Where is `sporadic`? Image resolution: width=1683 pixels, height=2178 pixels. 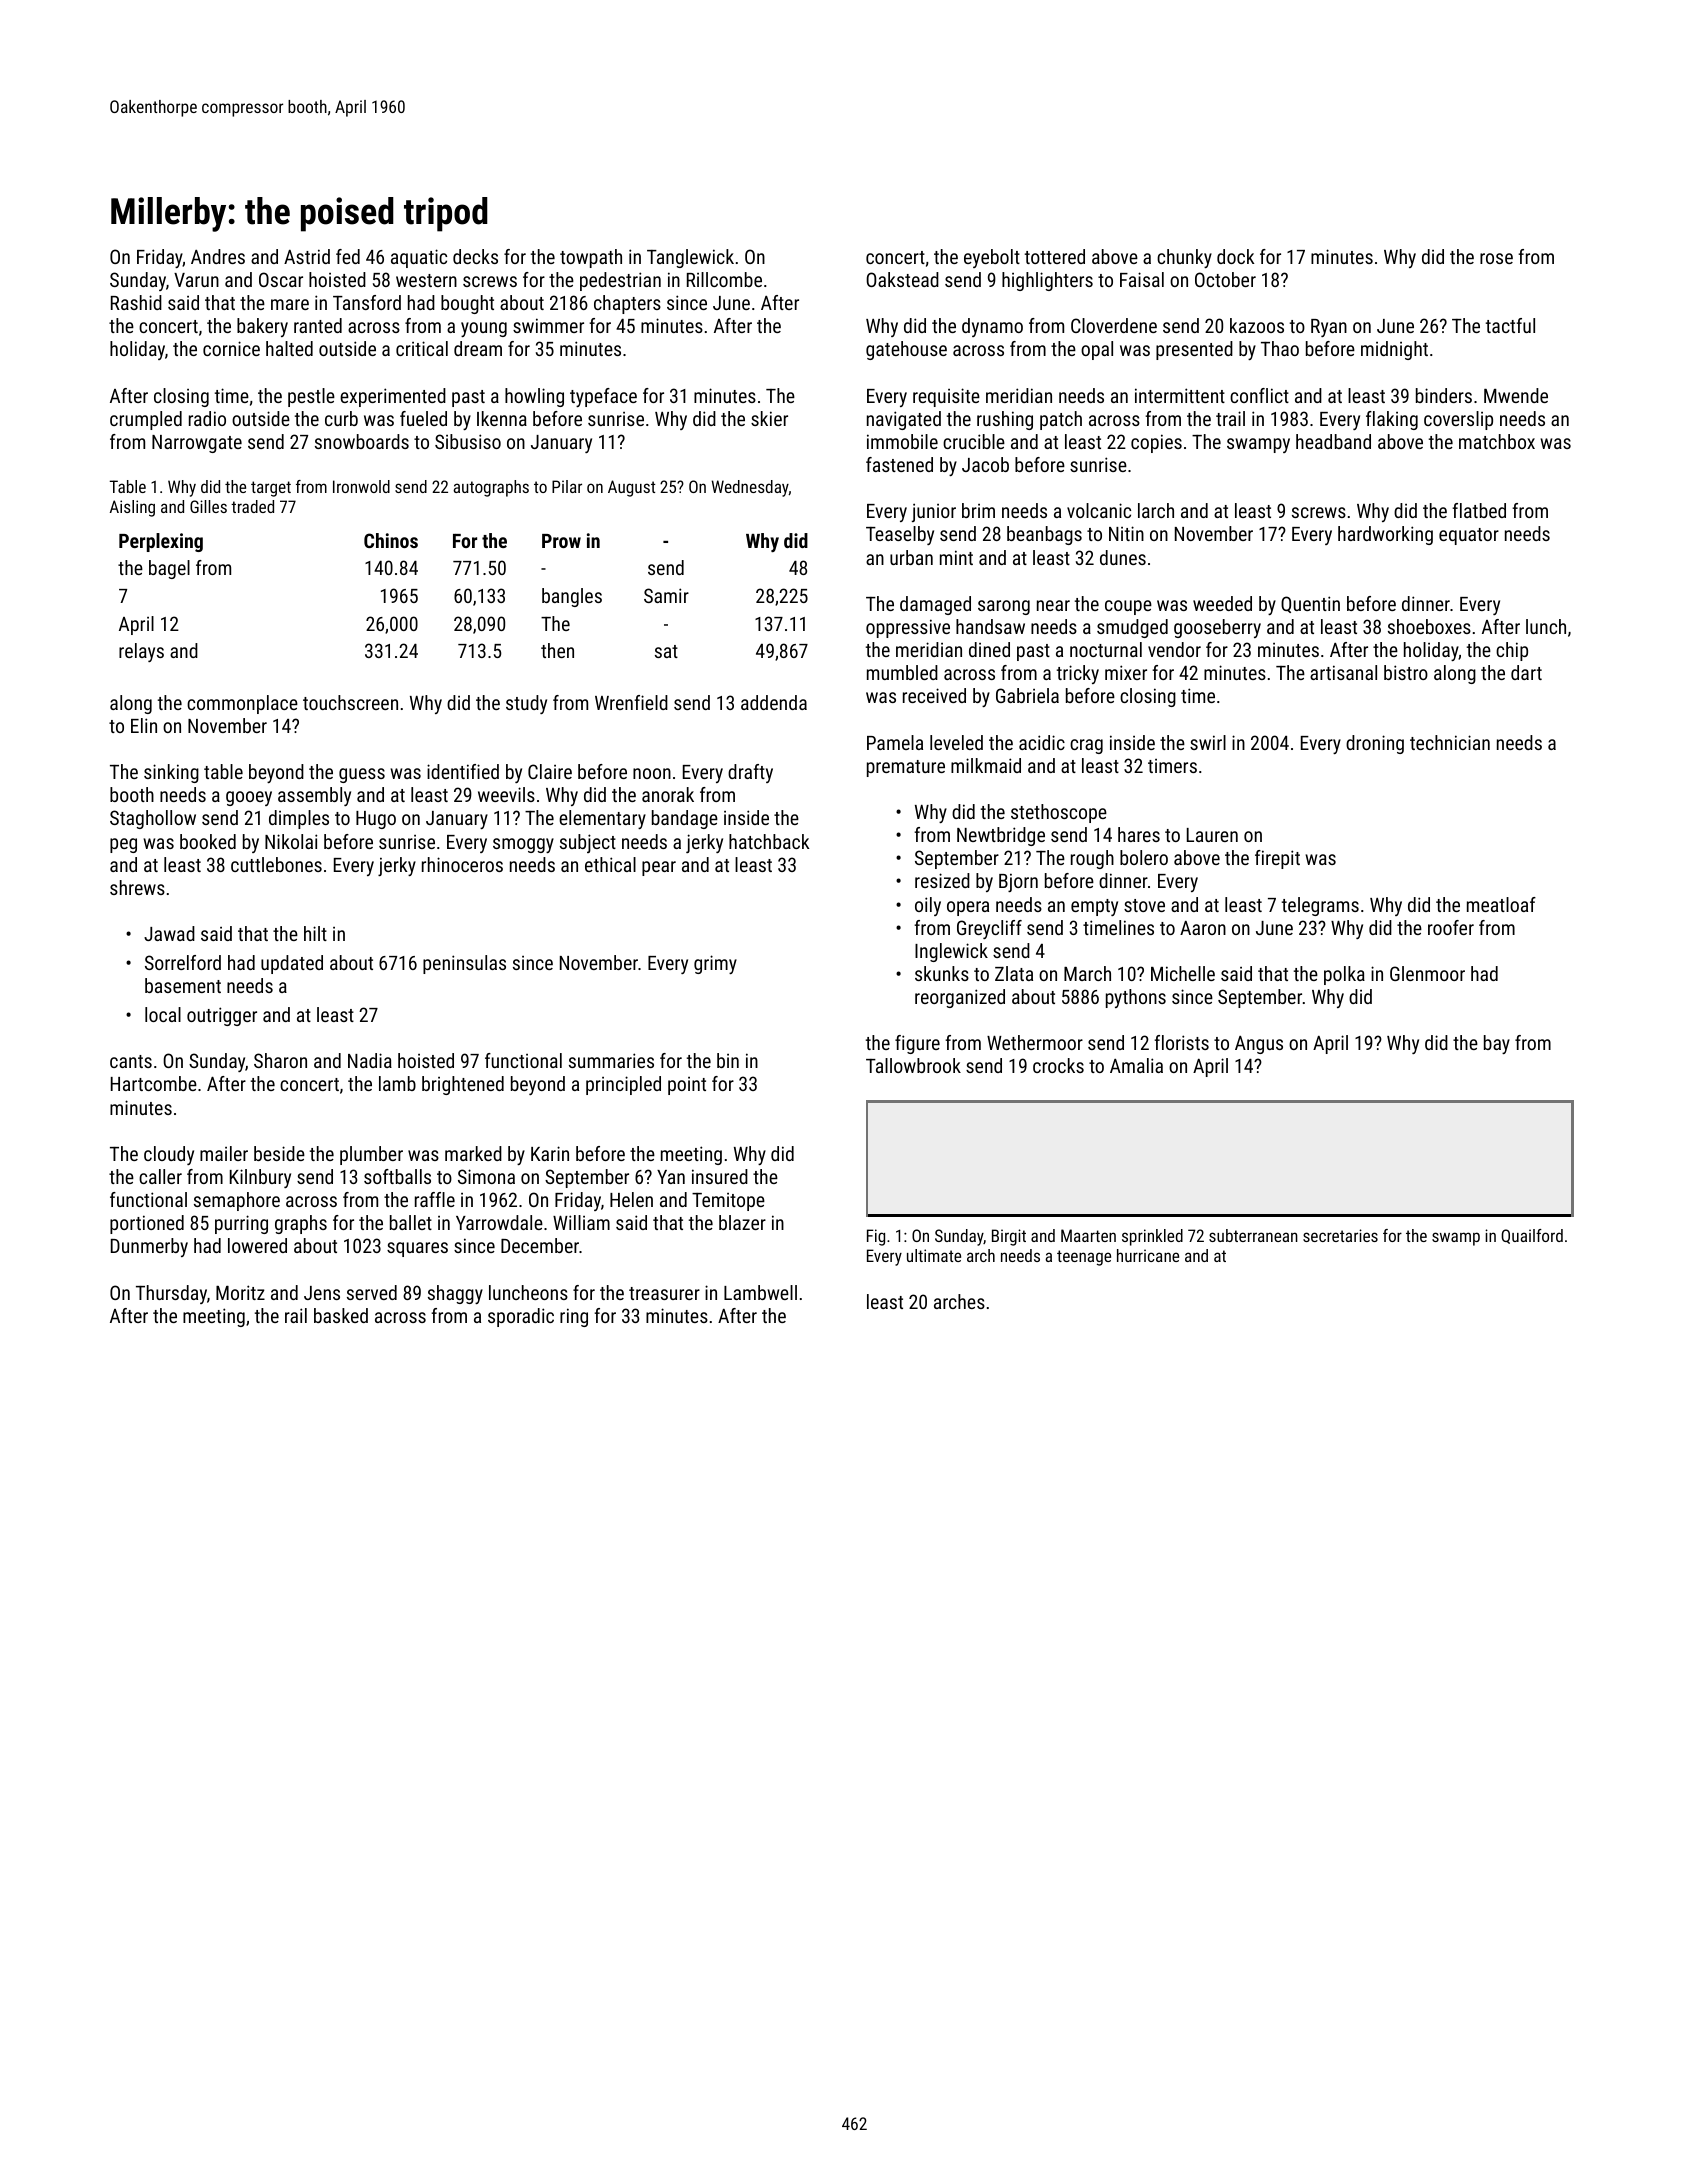
sporadic is located at coordinates (521, 1317).
